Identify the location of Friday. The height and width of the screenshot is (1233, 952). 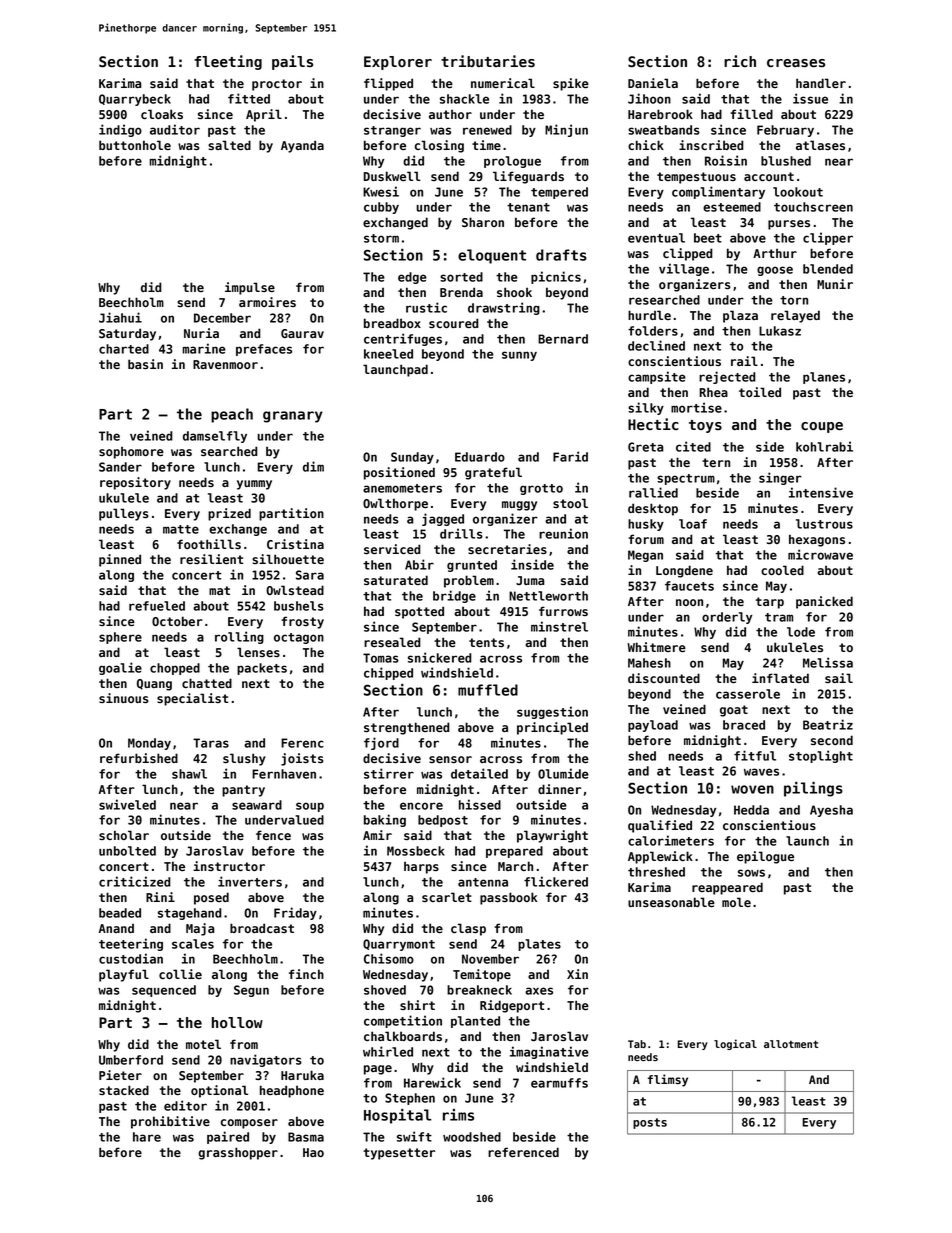
(295, 913).
